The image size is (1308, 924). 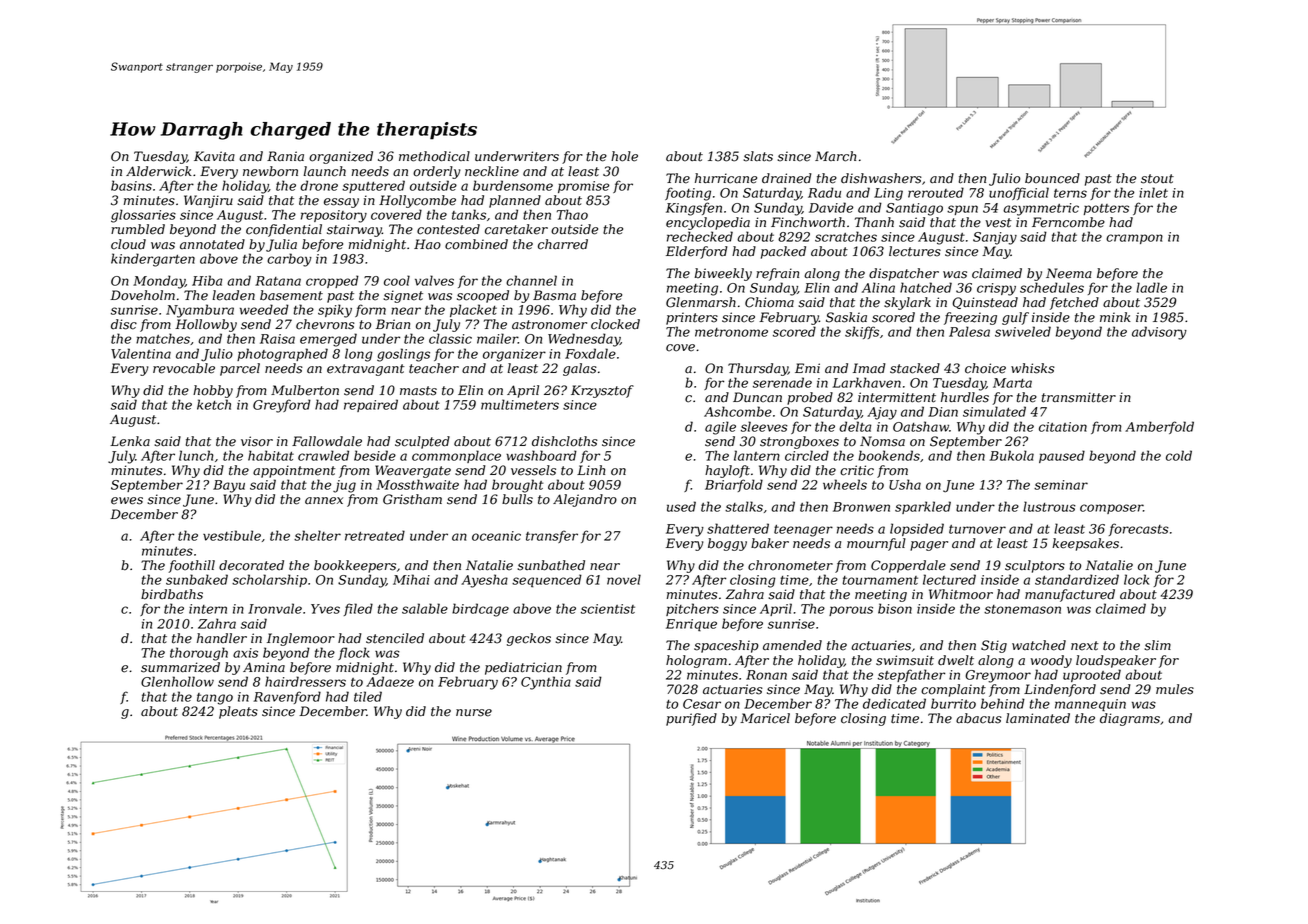 I want to click on Linh, so click(x=591, y=470).
